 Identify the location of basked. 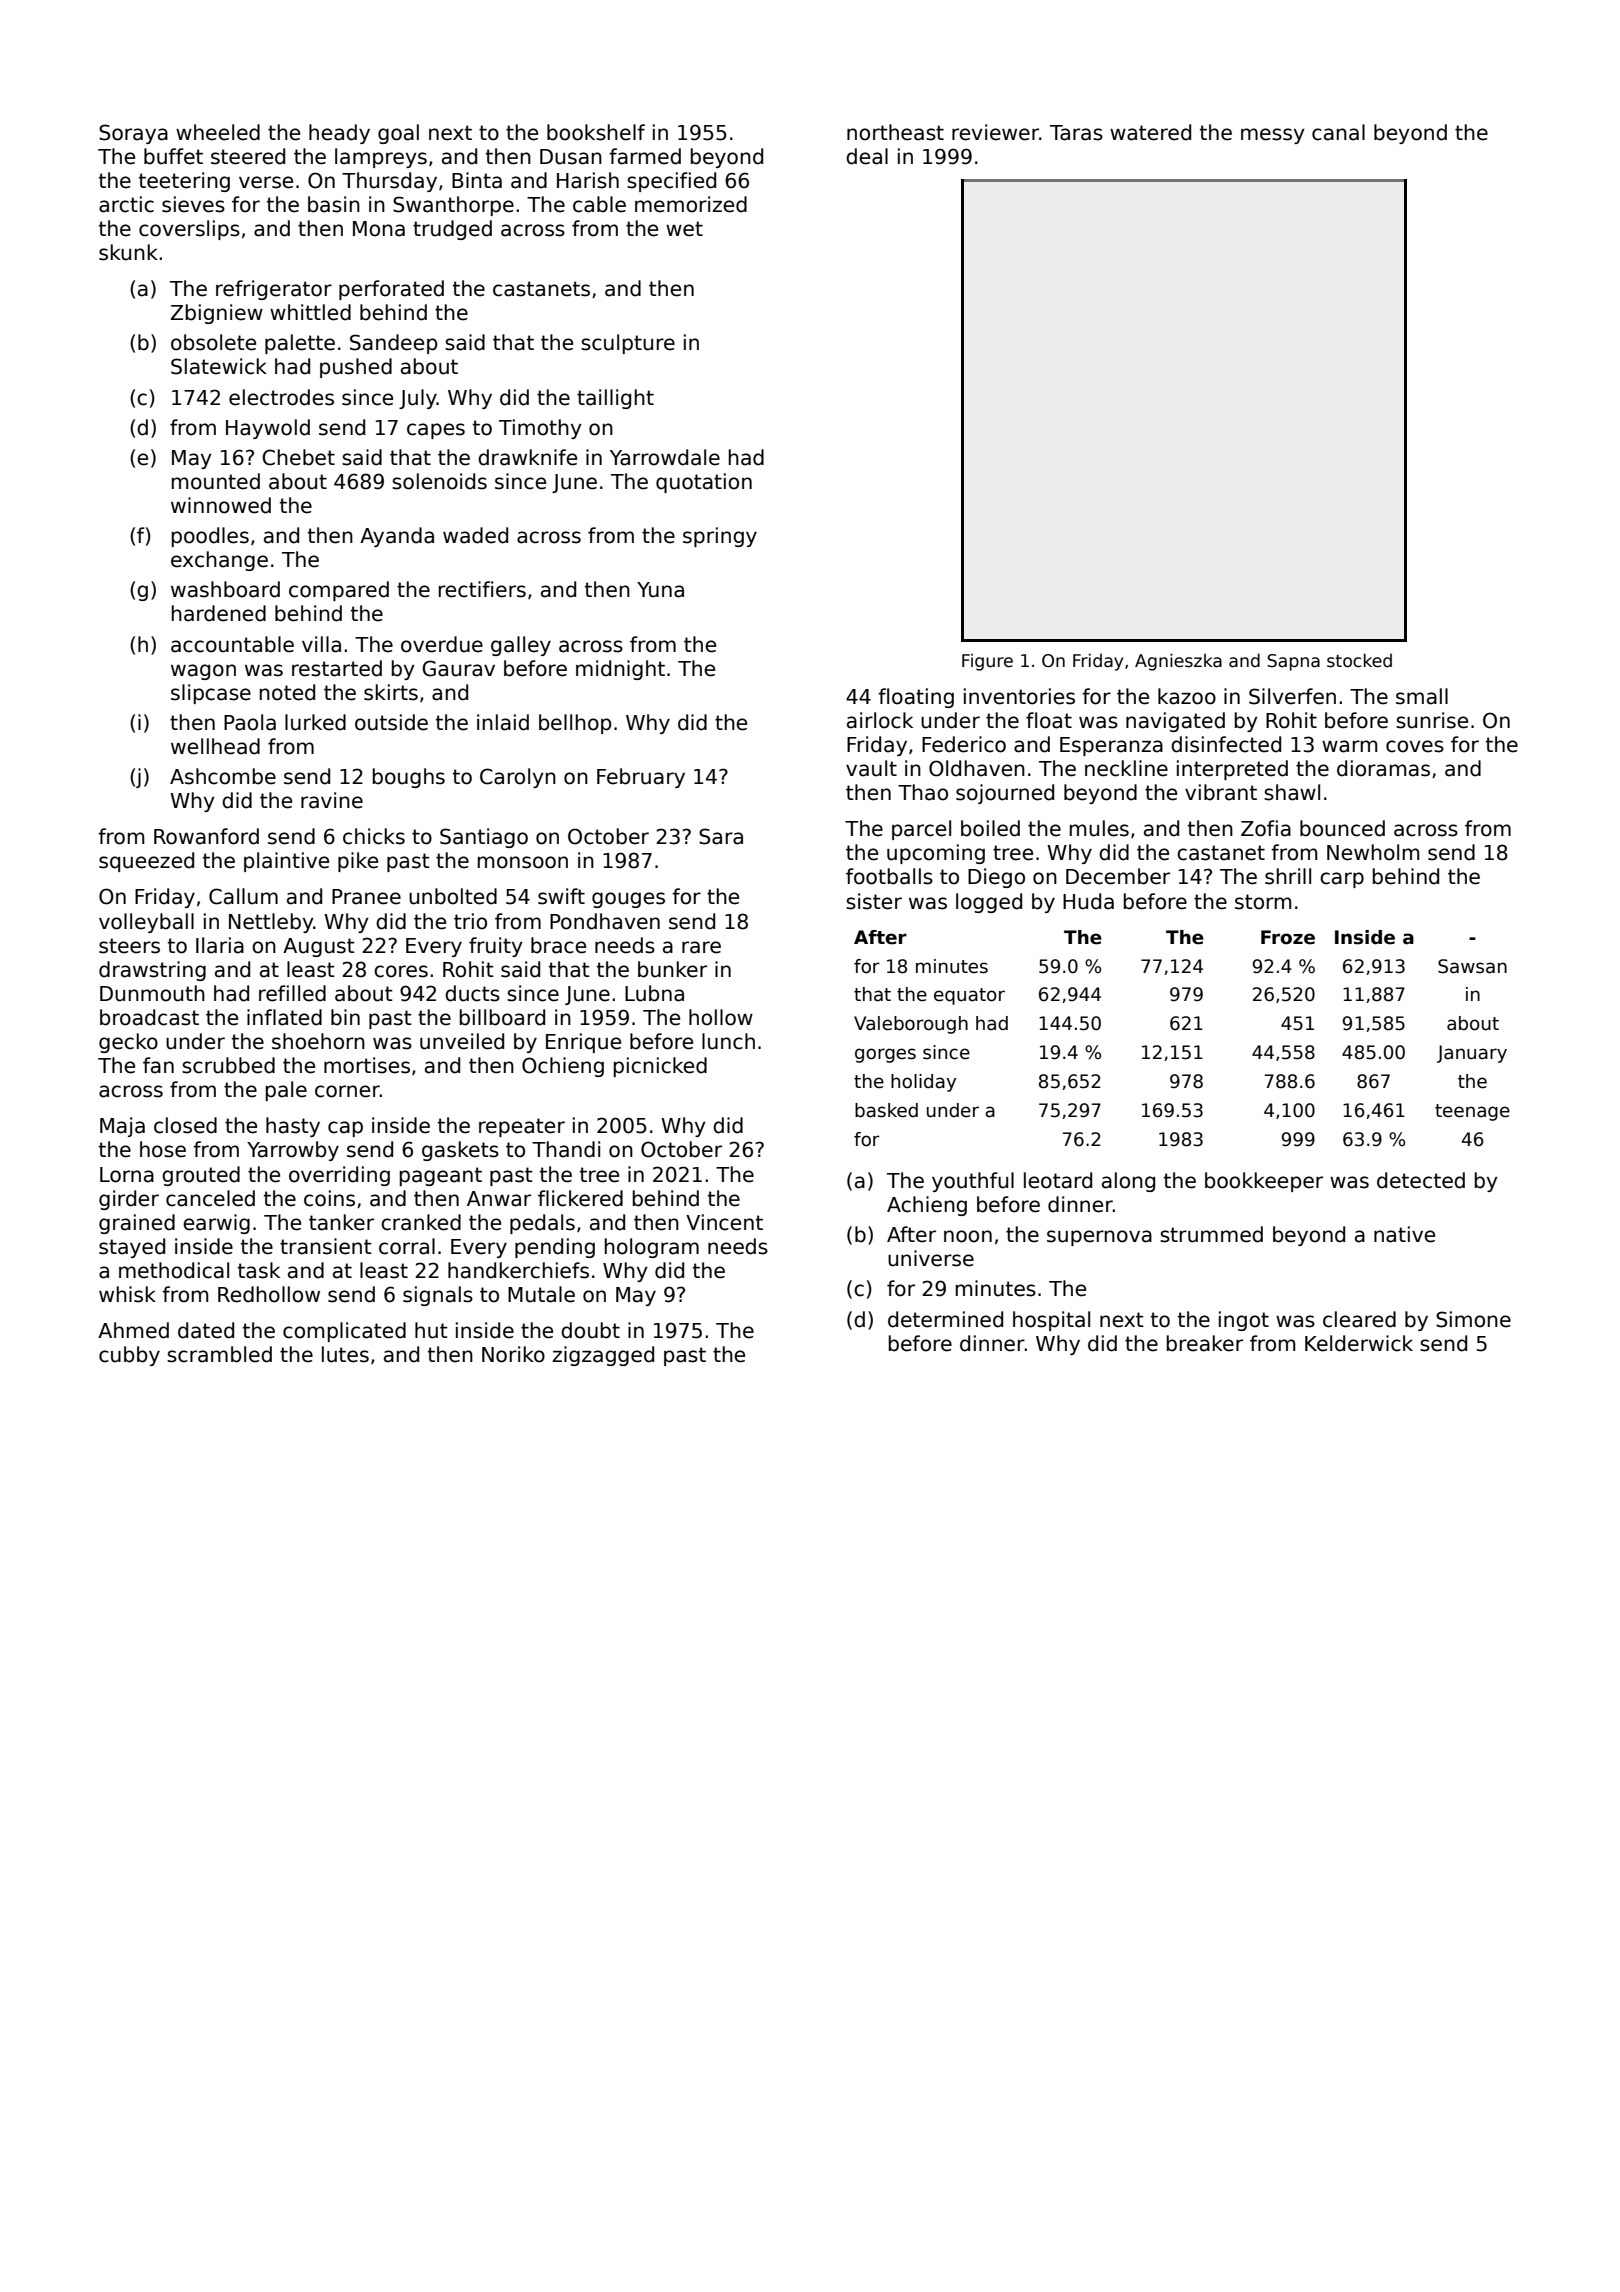
(886, 1110).
